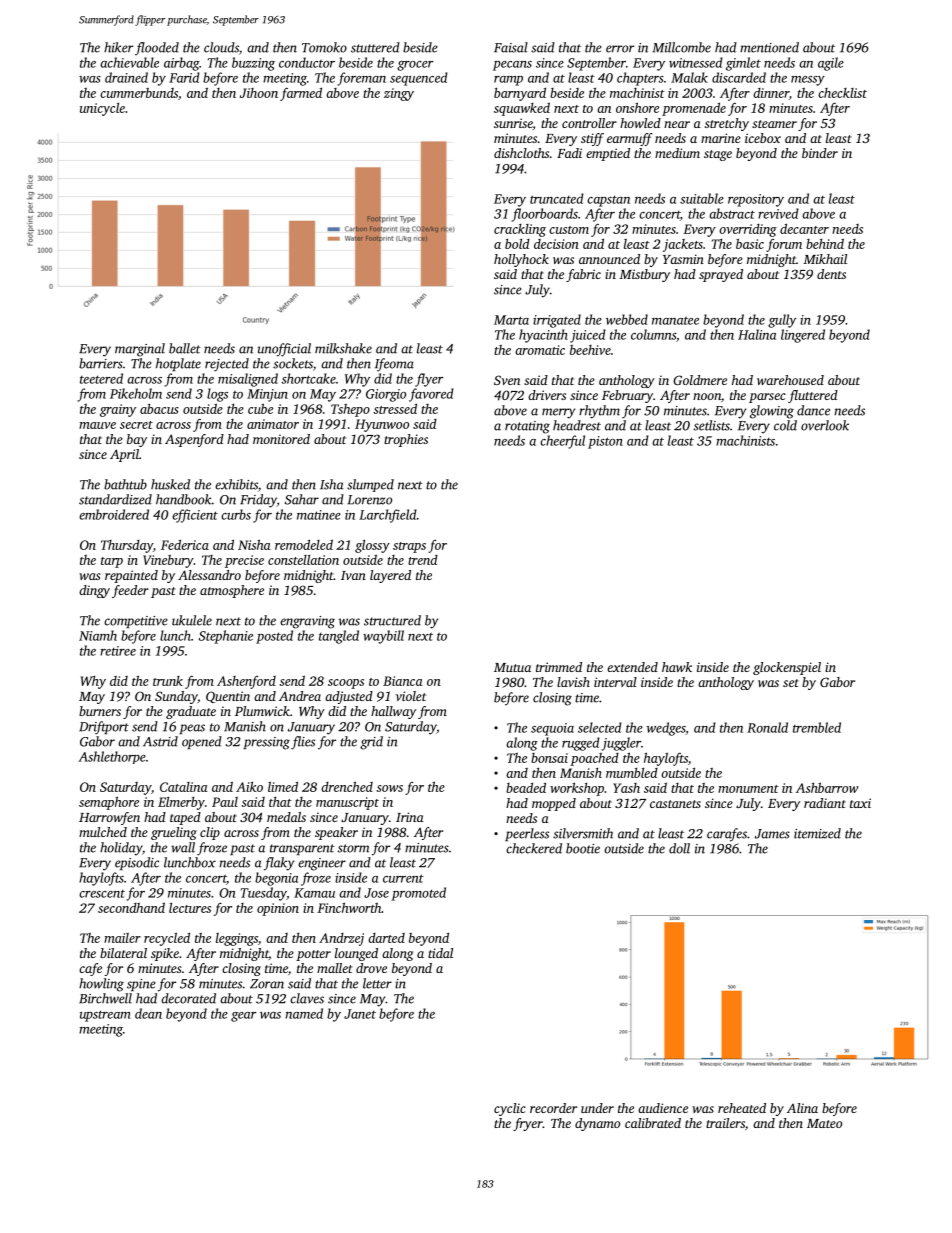 The width and height of the screenshot is (952, 1233). What do you see at coordinates (403, 681) in the screenshot?
I see `Bianca` at bounding box center [403, 681].
